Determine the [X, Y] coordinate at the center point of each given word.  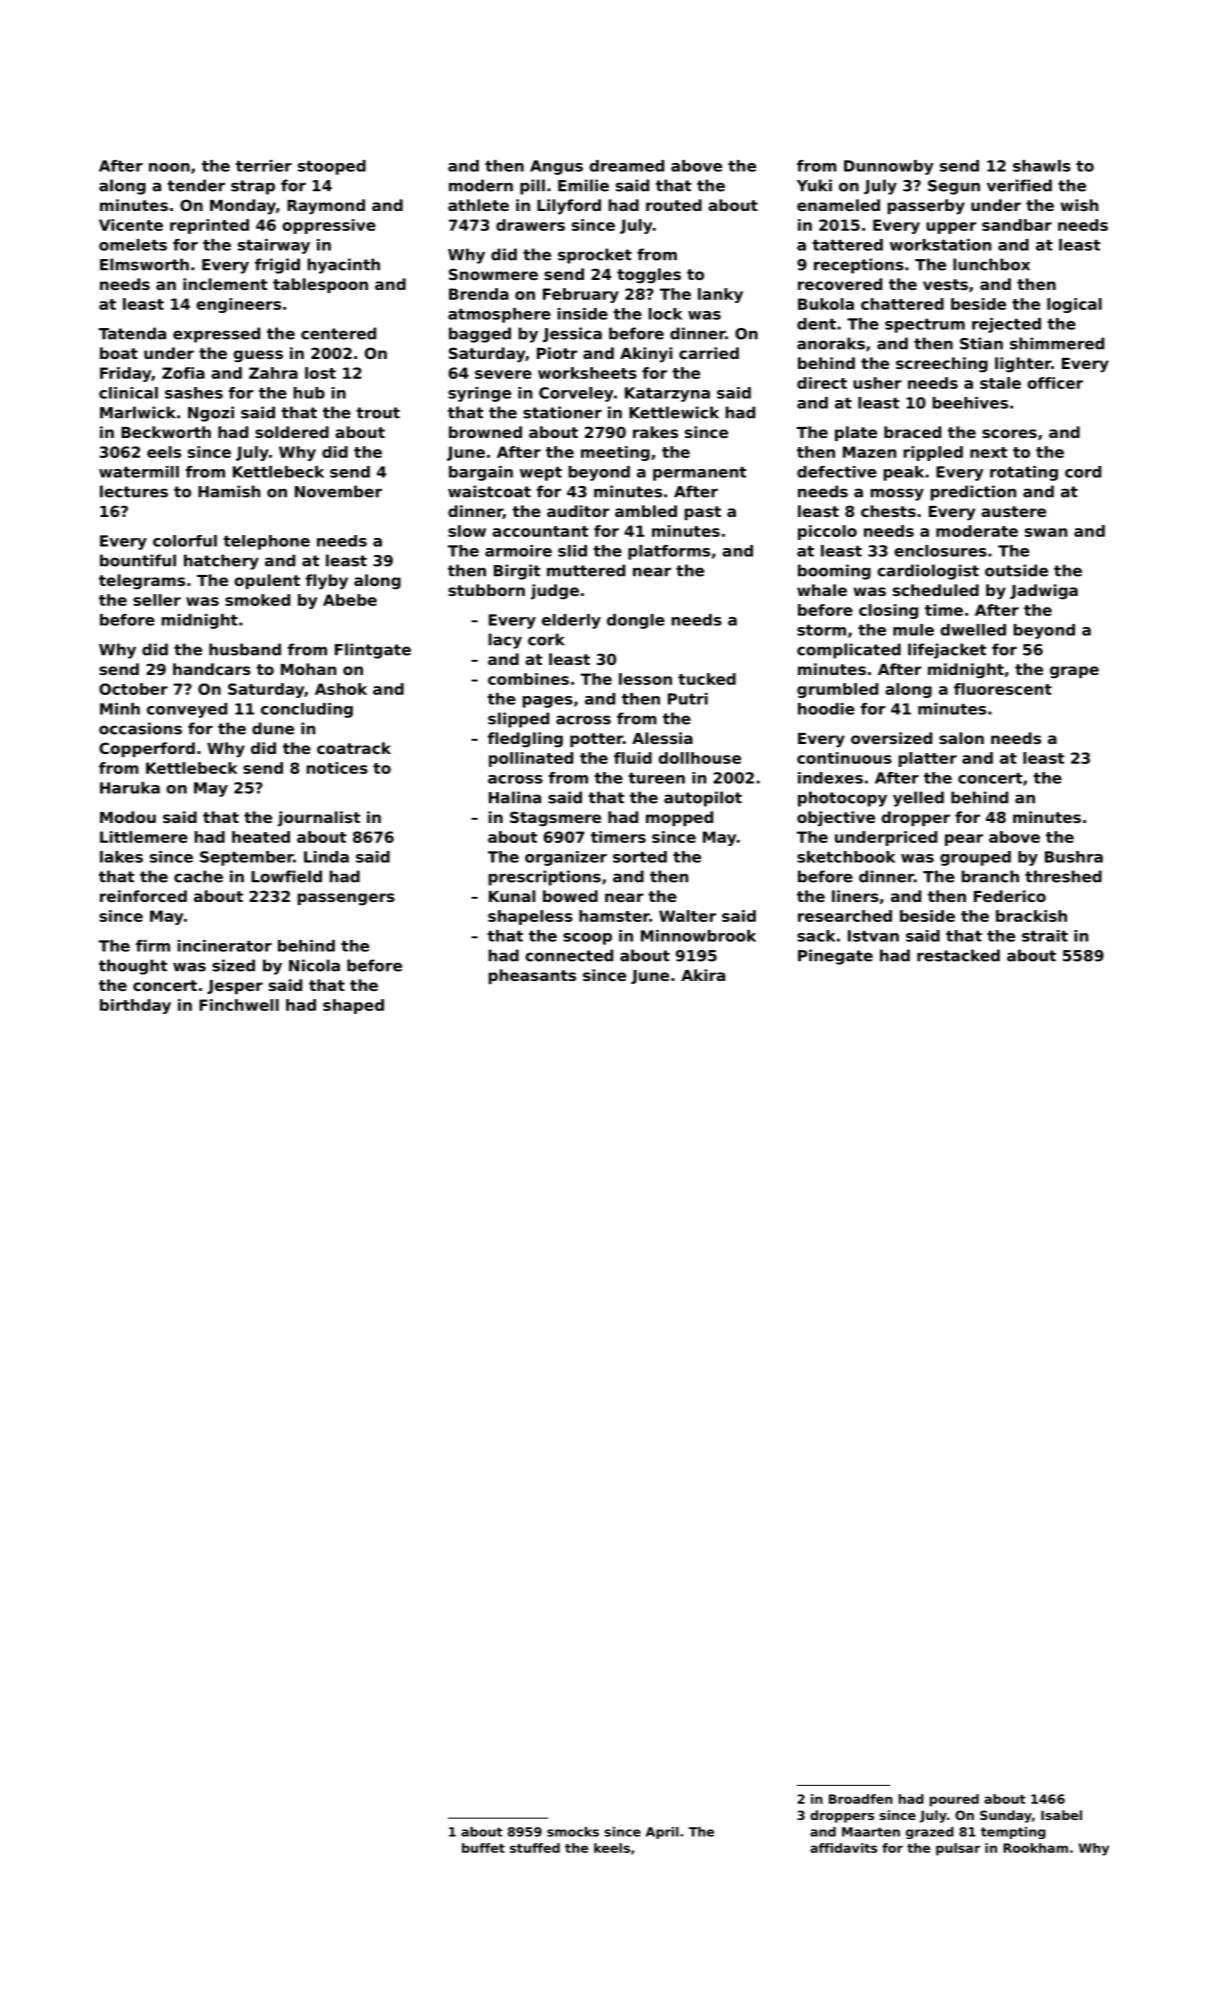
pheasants [532, 976]
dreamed [626, 166]
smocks [573, 1832]
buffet [483, 1848]
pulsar [958, 1849]
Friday [125, 374]
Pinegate [835, 957]
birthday [135, 1006]
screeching [942, 365]
